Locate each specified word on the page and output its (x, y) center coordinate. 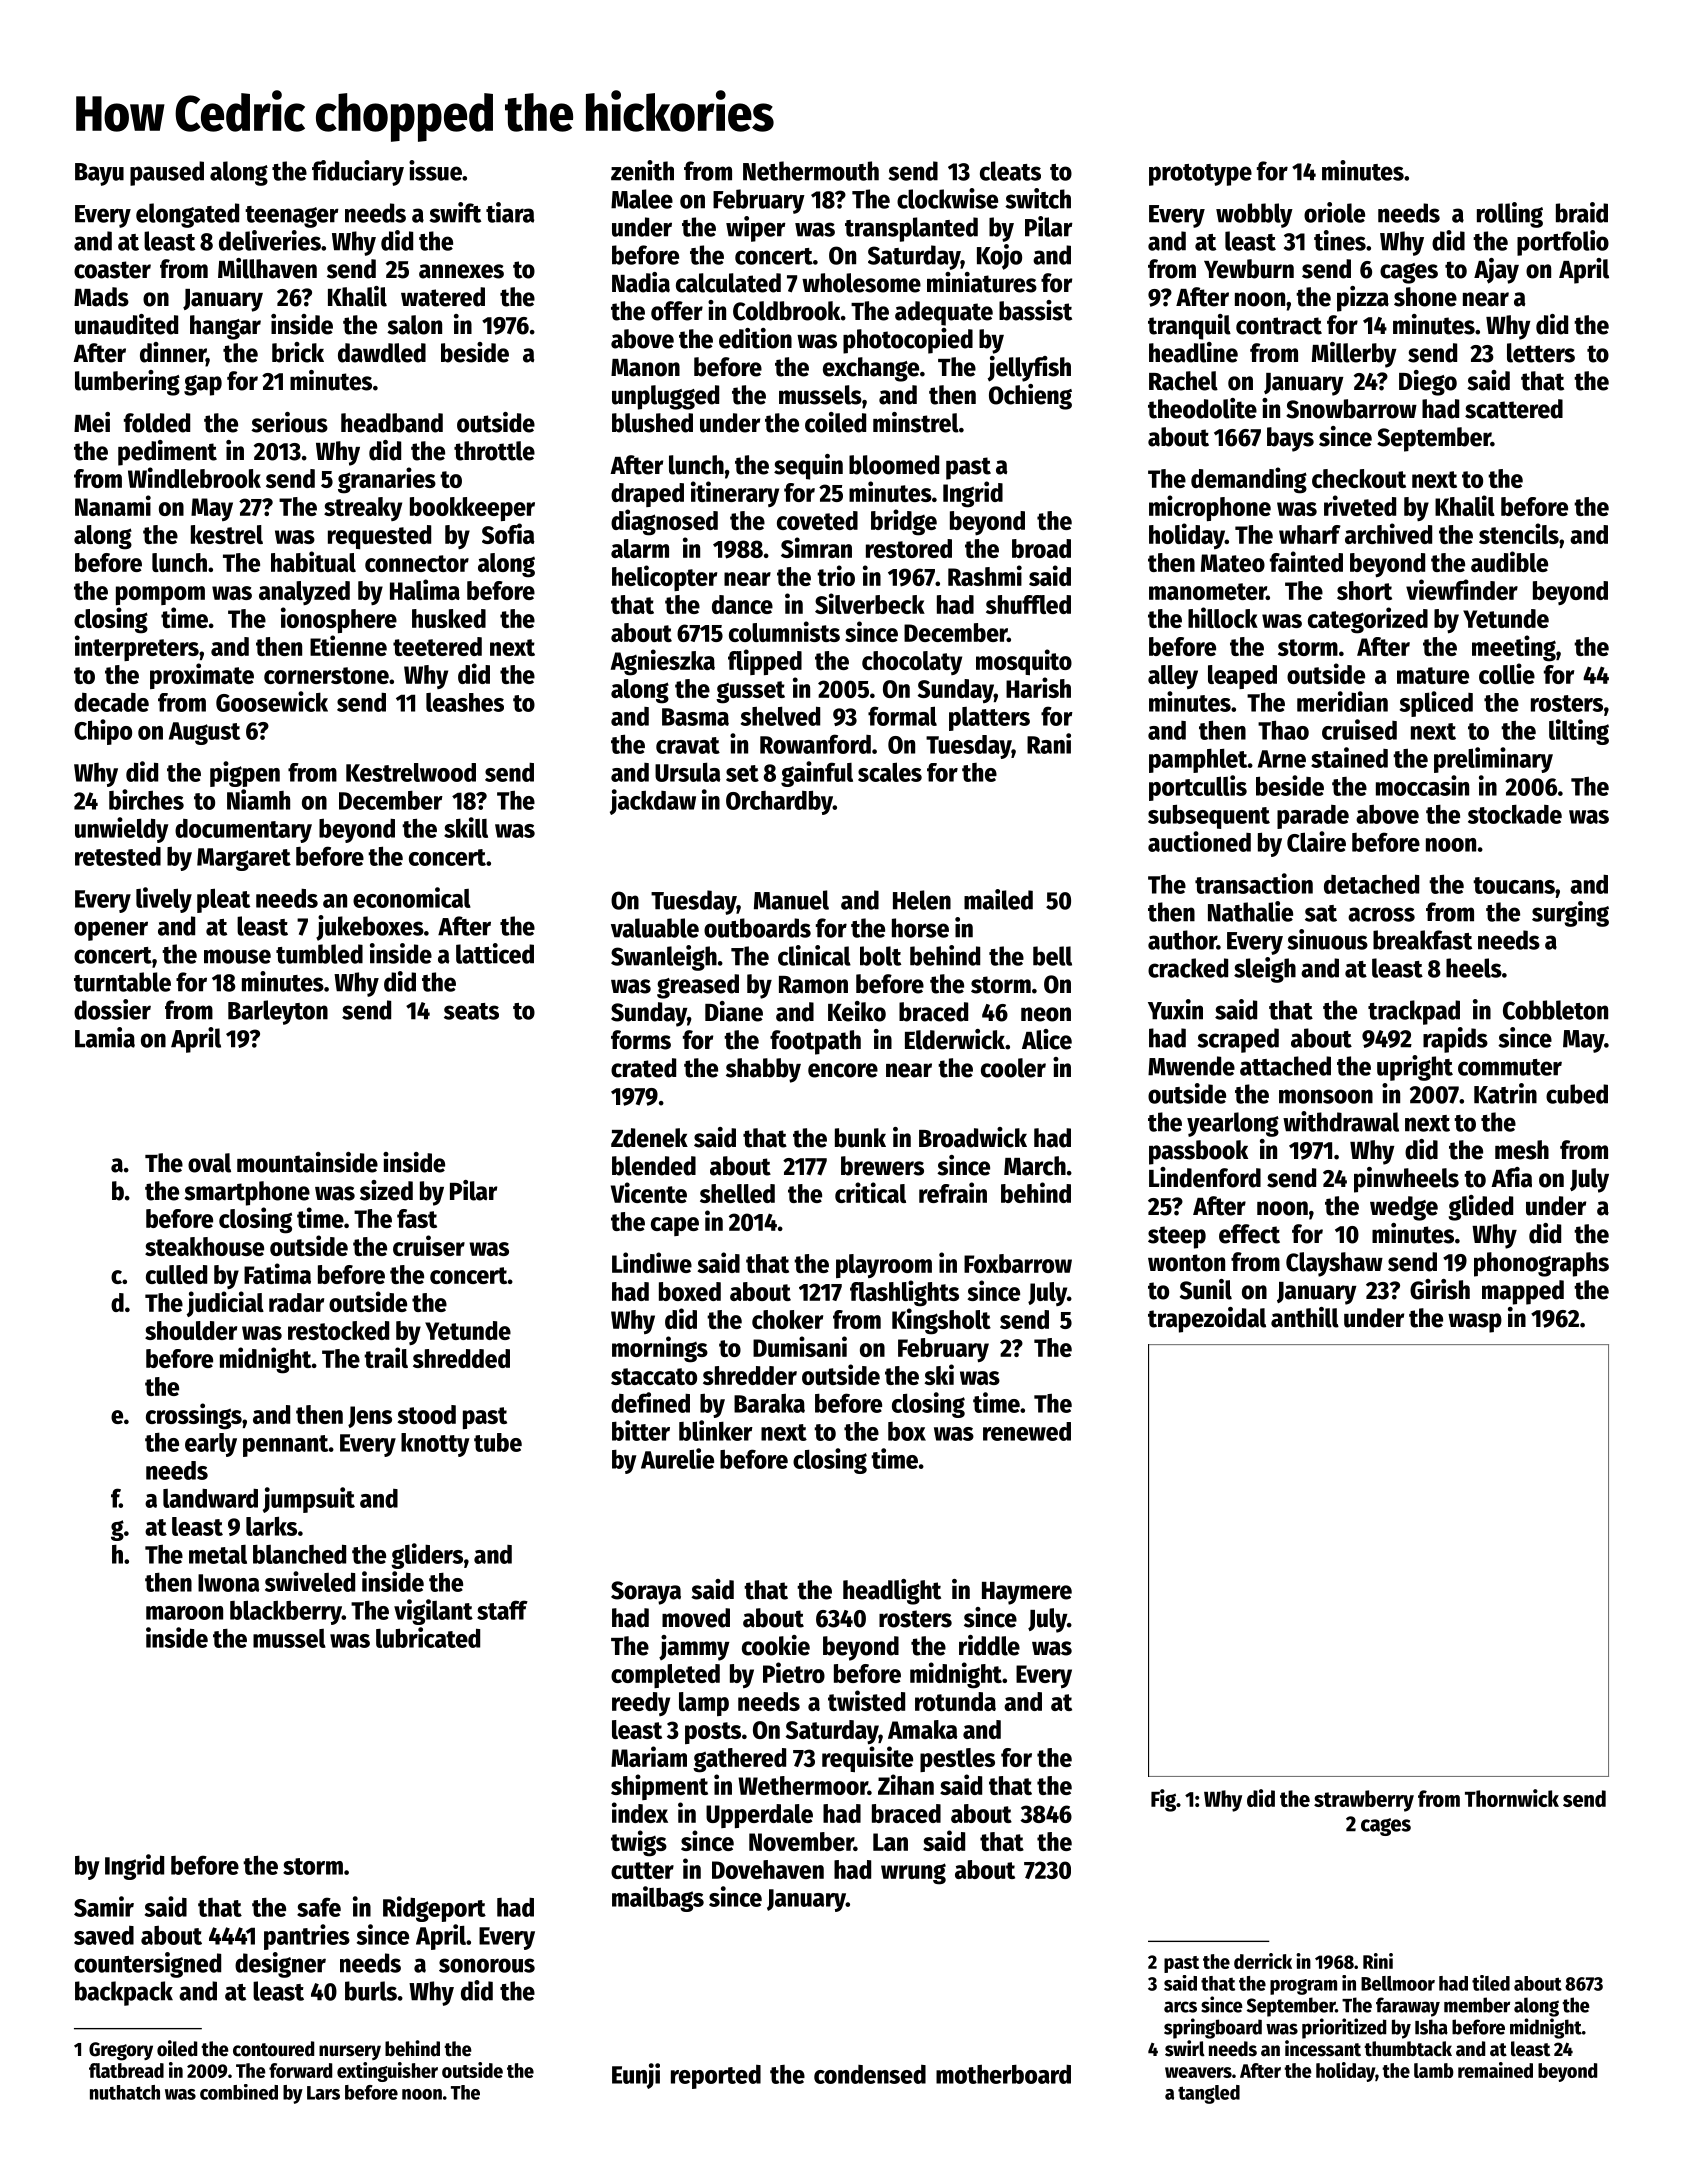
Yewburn (1249, 269)
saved (104, 1935)
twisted (866, 1700)
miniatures (982, 282)
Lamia (105, 1037)
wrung (913, 1874)
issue (435, 170)
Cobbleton (1555, 1010)
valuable (655, 928)
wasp (1475, 1323)
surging (1570, 914)
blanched (299, 1554)
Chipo (103, 732)
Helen (922, 900)
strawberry (1364, 1801)
